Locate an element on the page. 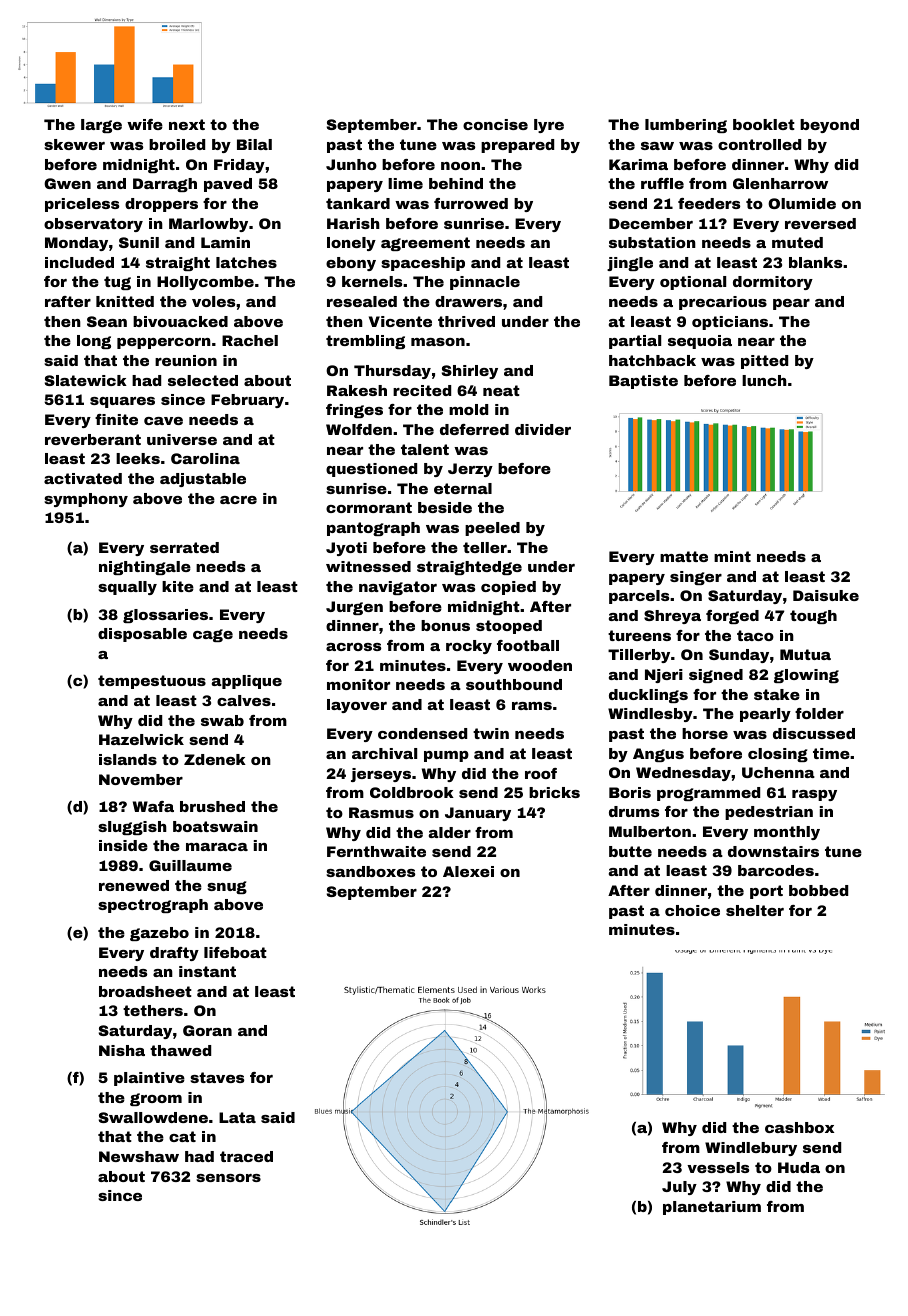  choice is located at coordinates (692, 910).
